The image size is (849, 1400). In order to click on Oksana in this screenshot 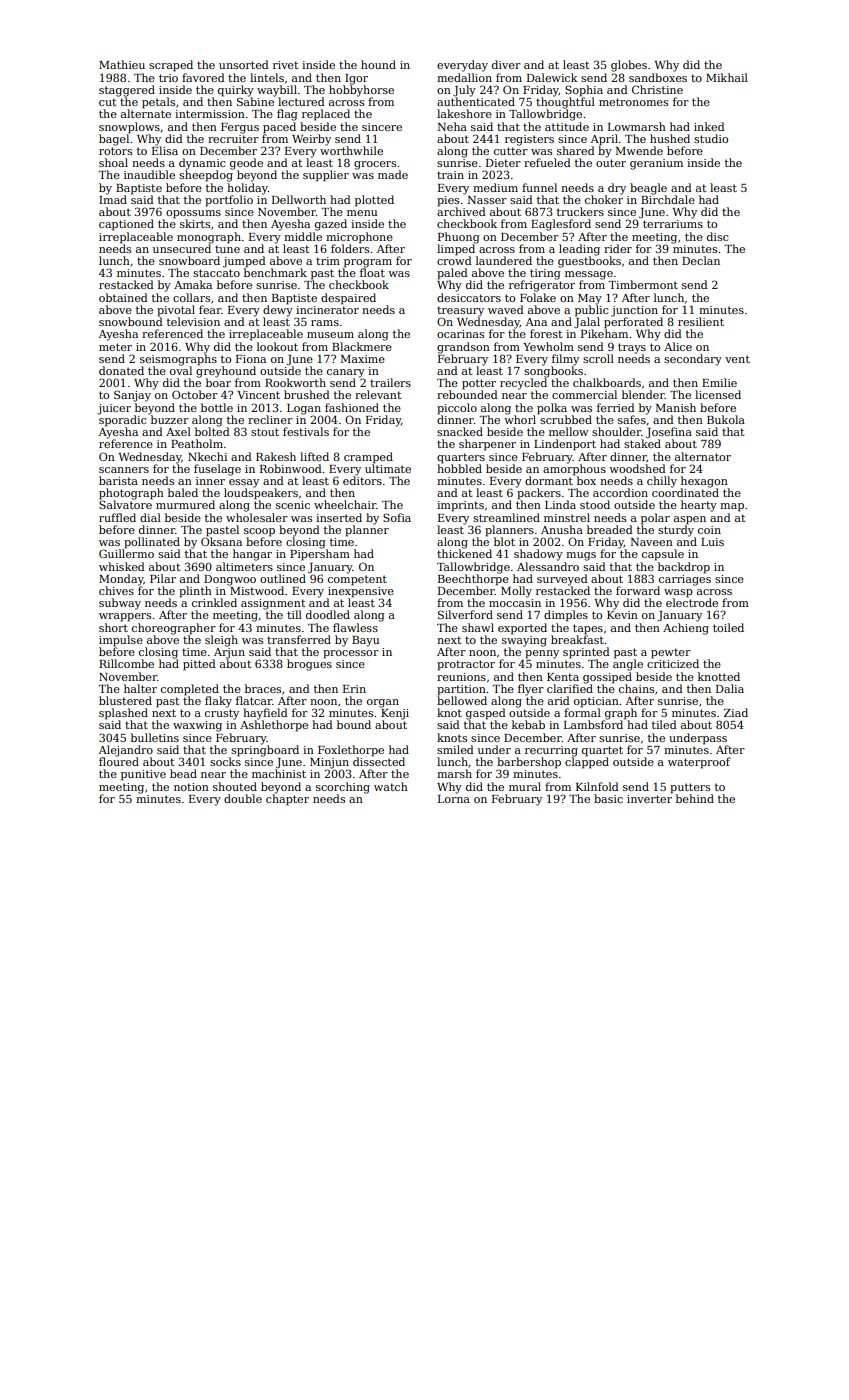, I will do `click(221, 541)`.
